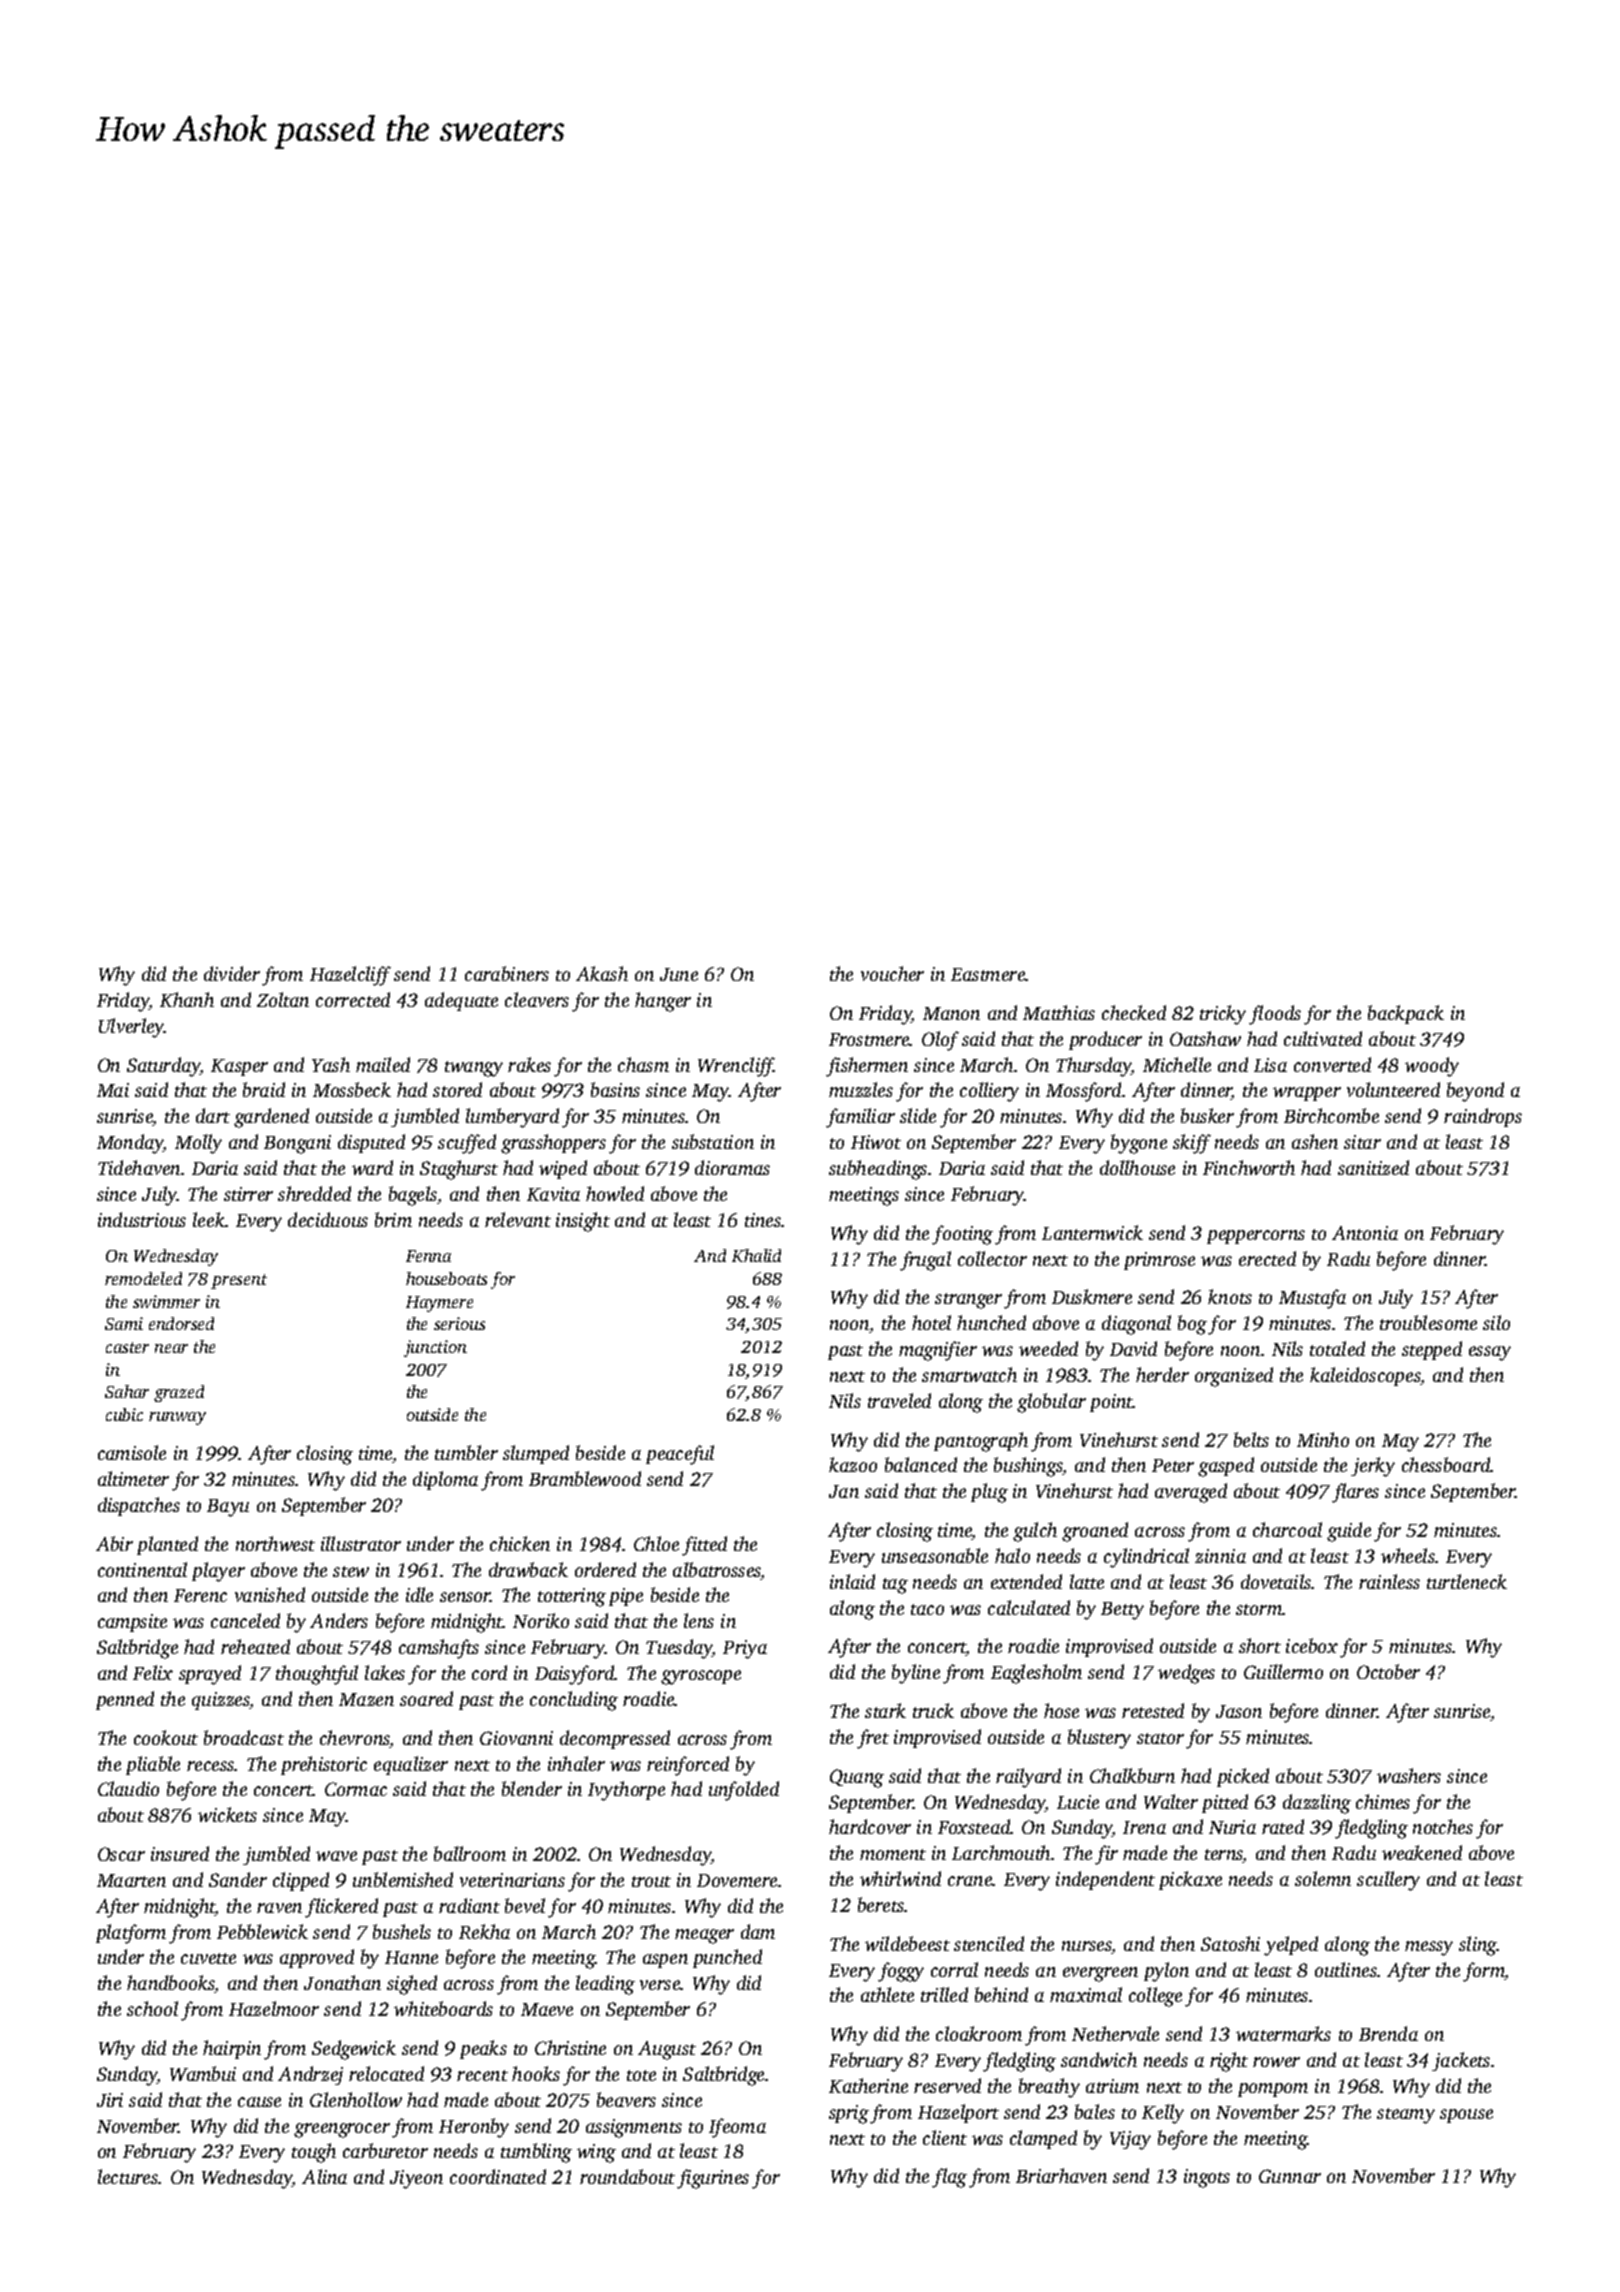  What do you see at coordinates (1267, 1258) in the page?
I see `erected` at bounding box center [1267, 1258].
